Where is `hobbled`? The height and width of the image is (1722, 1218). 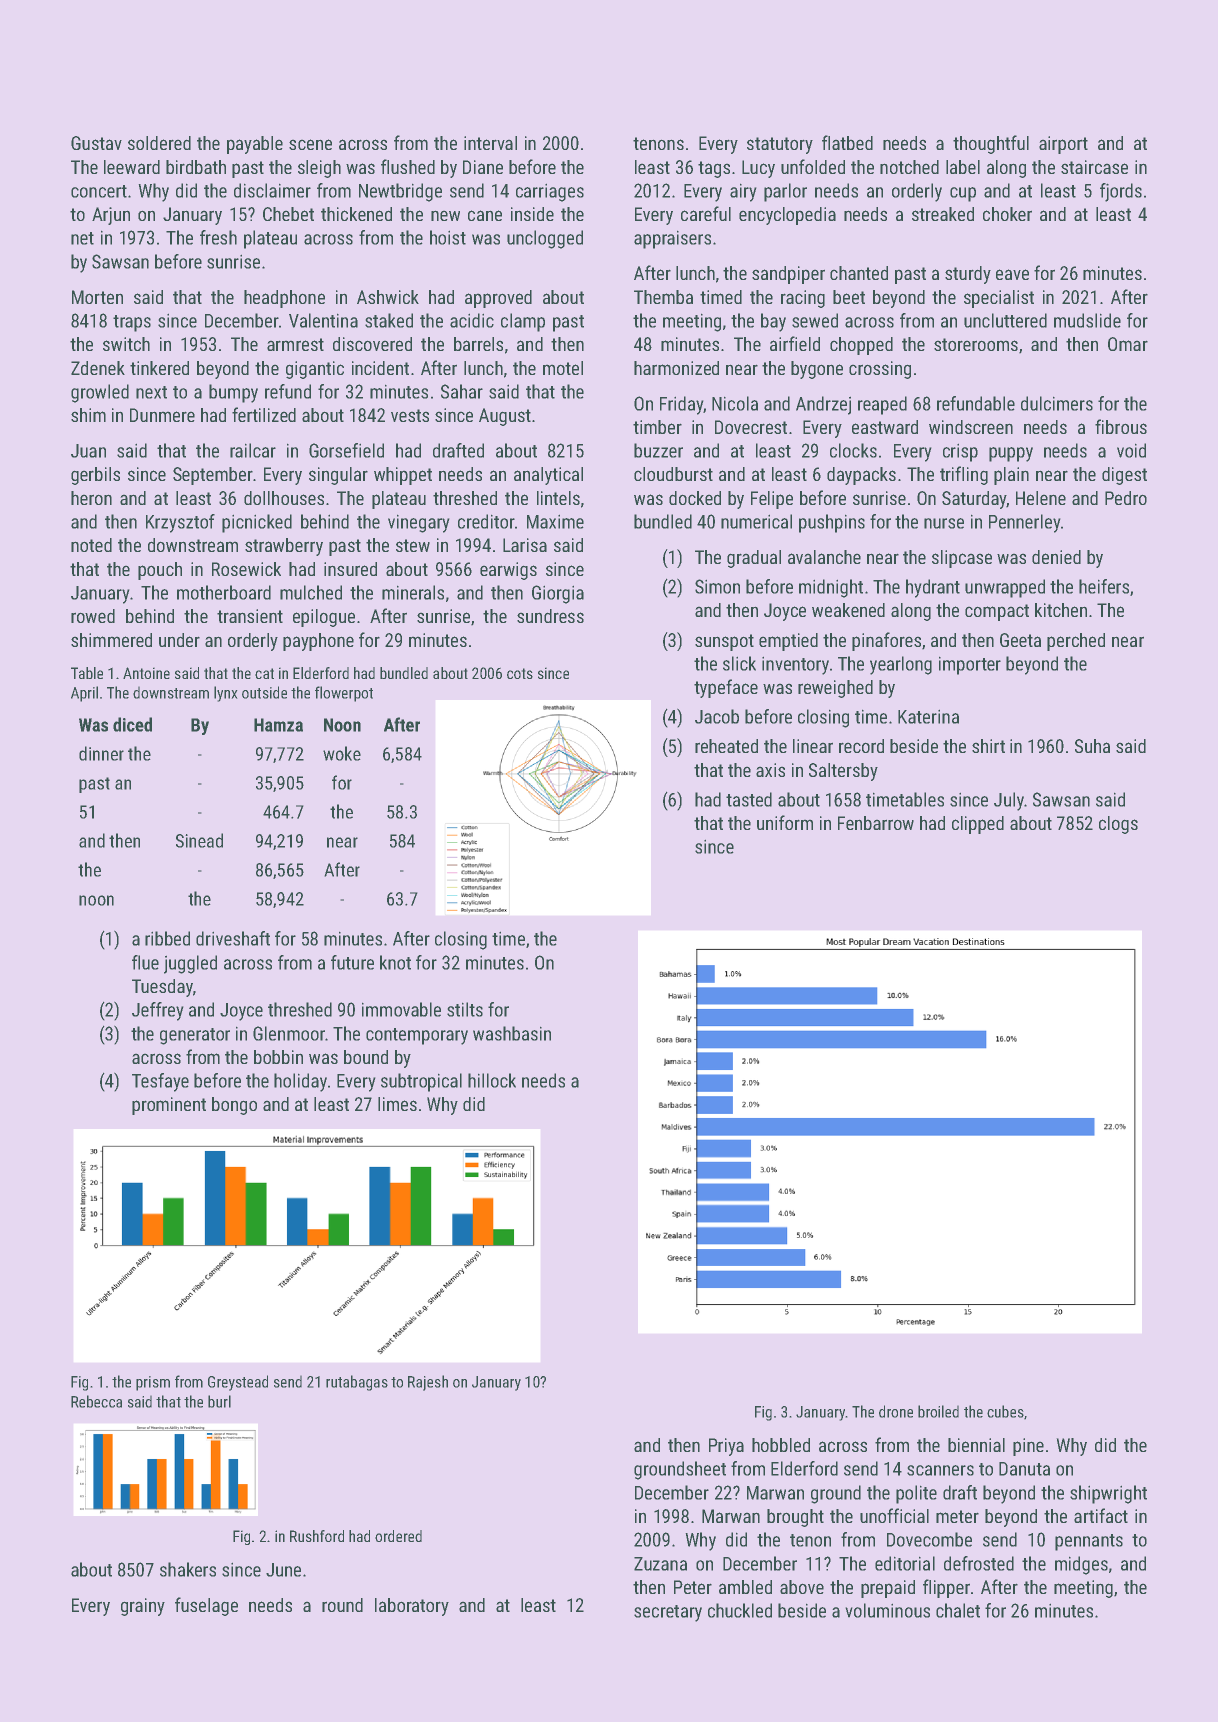
hobbled is located at coordinates (781, 1445).
